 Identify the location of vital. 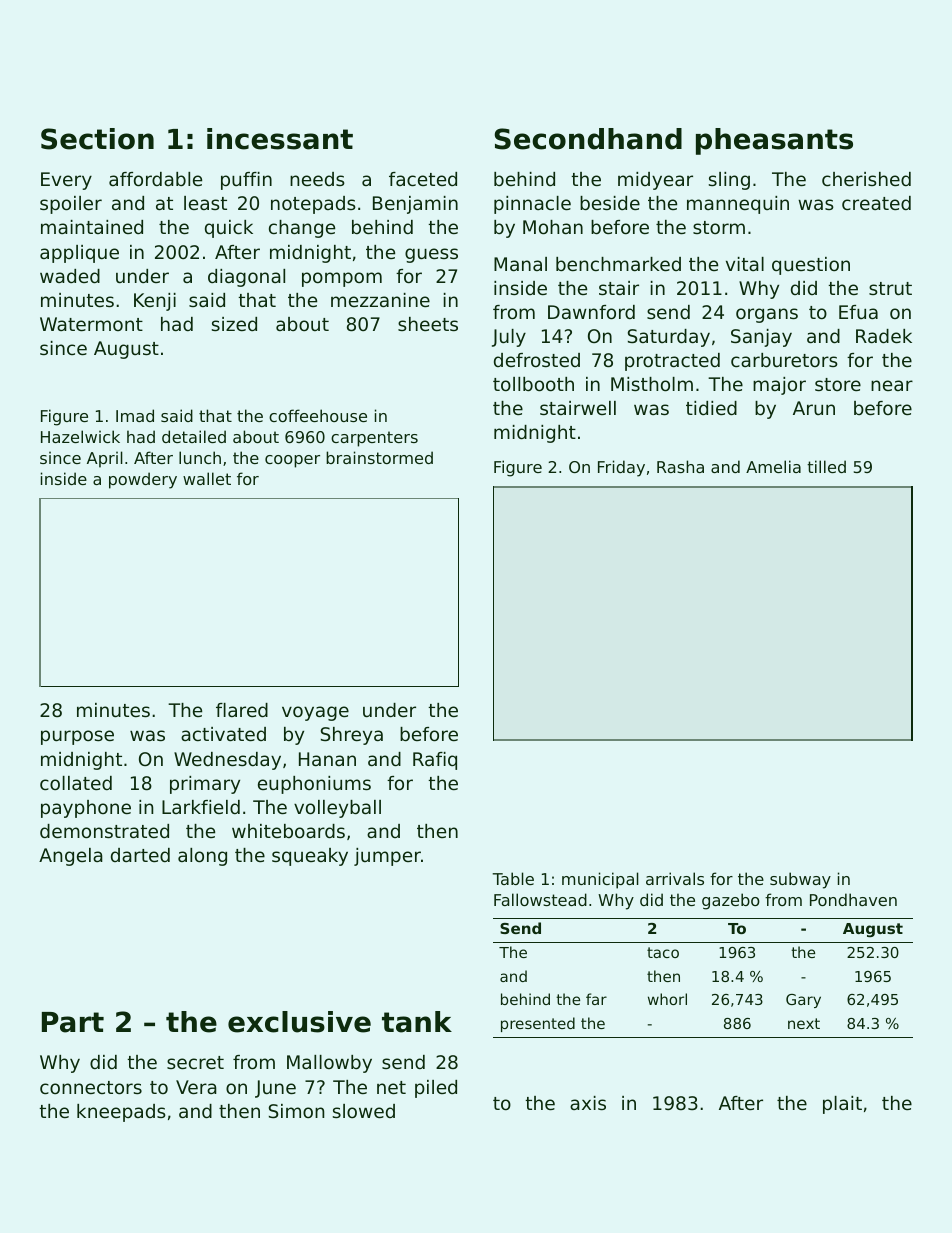
(745, 264).
